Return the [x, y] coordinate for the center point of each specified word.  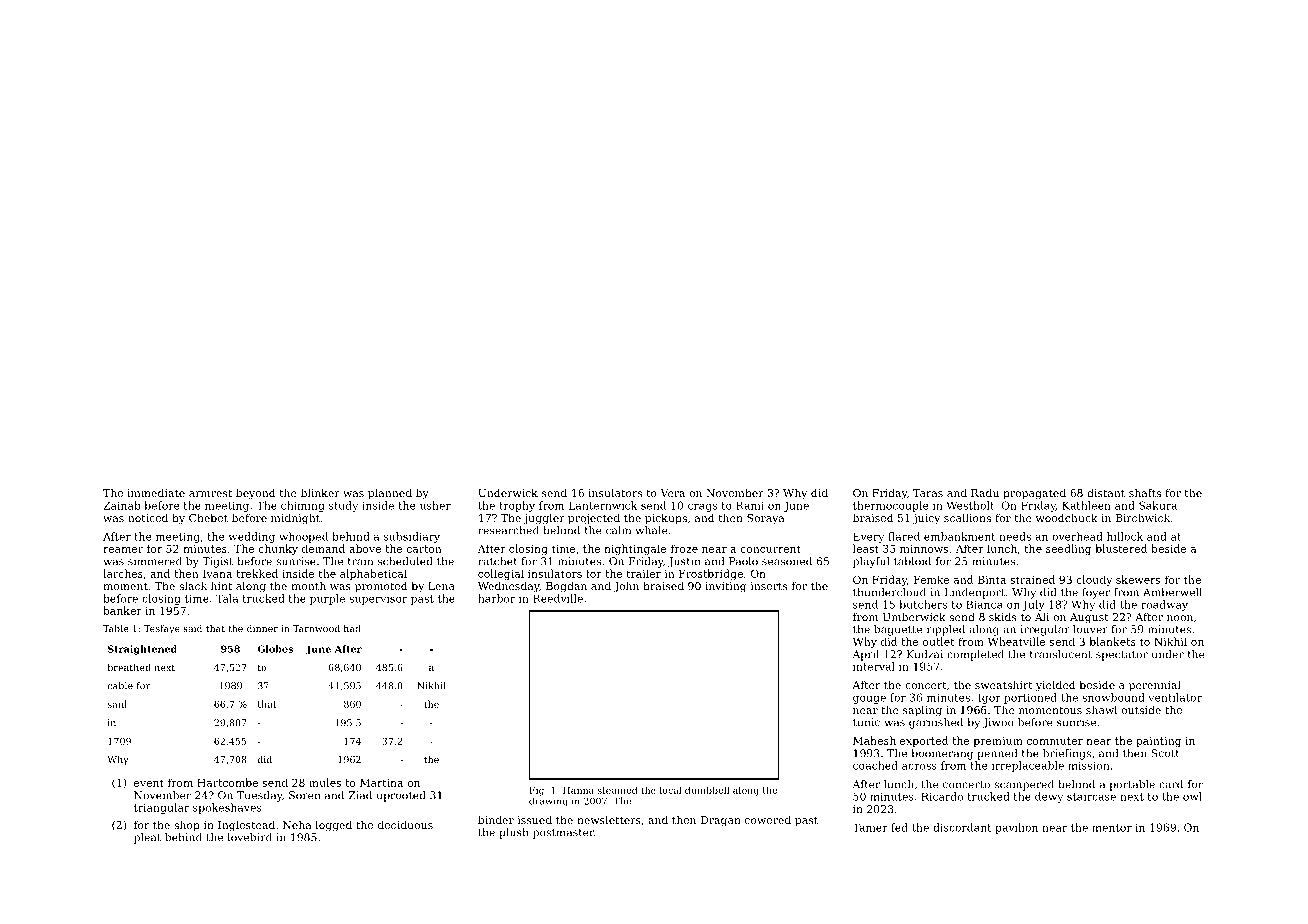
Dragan [721, 821]
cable [120, 686]
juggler [544, 519]
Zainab [122, 505]
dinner [262, 628]
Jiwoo [998, 723]
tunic [866, 722]
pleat [147, 838]
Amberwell [1172, 592]
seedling [1068, 549]
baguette [898, 630]
